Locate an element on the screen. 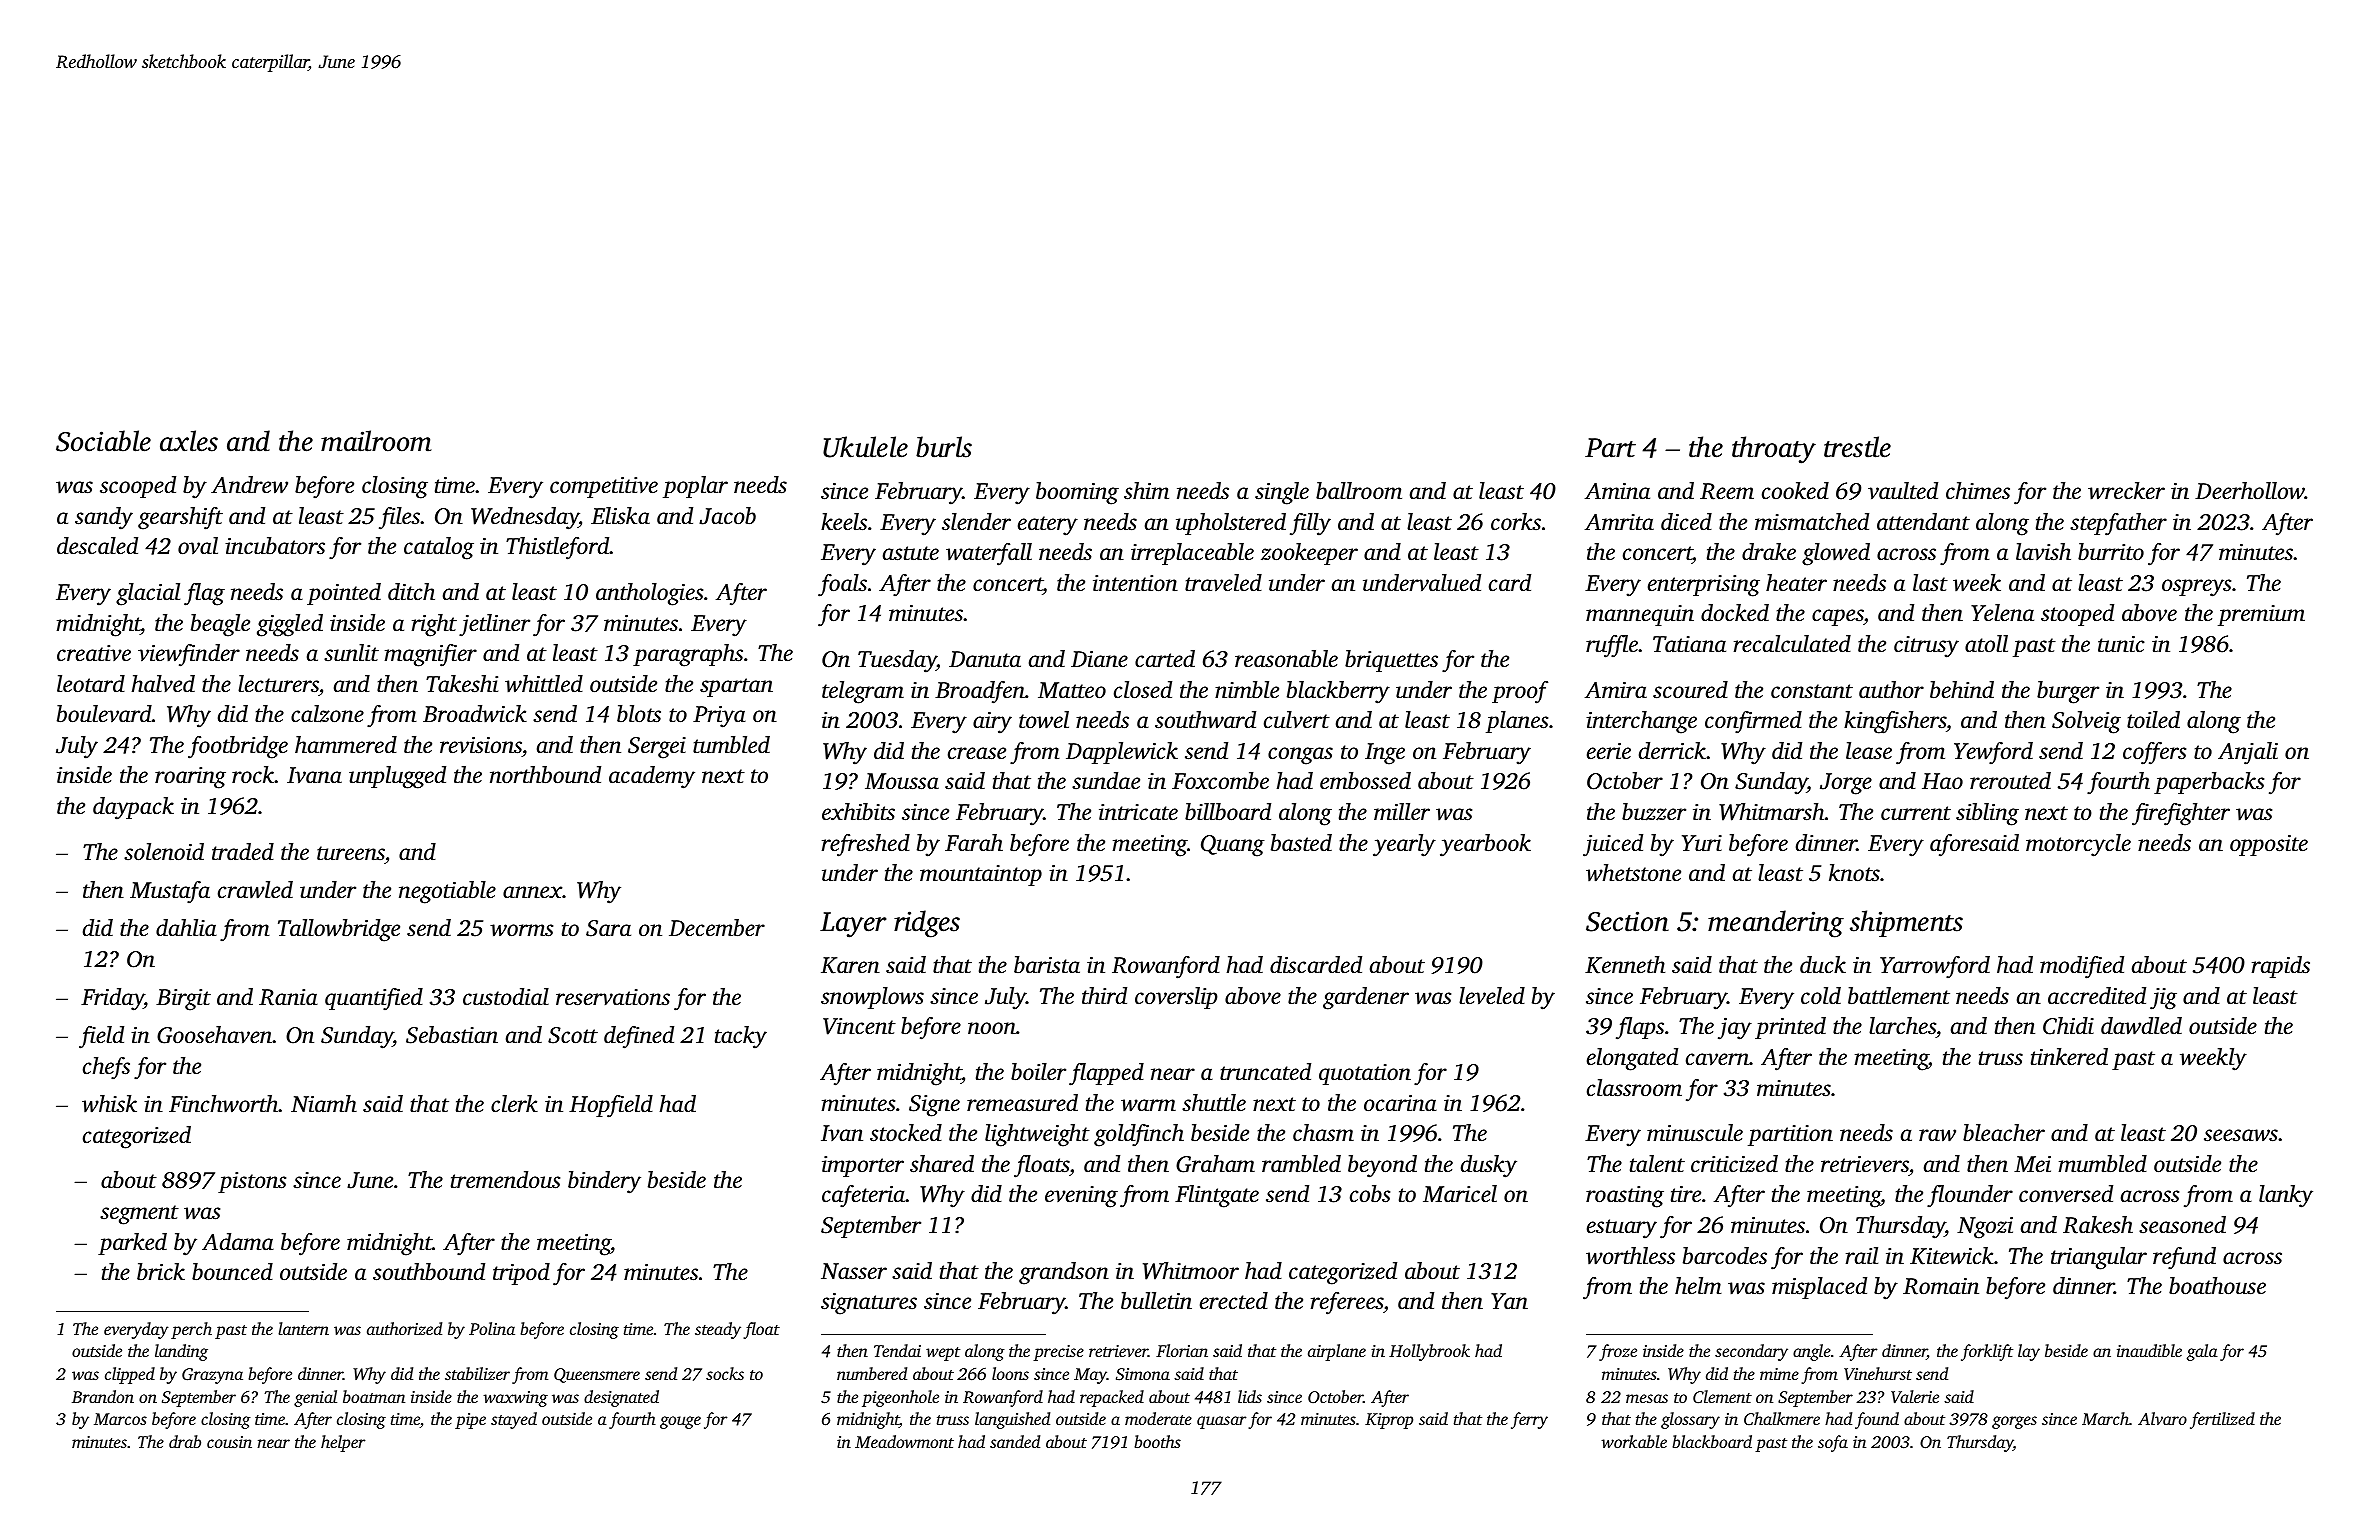 This screenshot has width=2380, height=1540. lavish is located at coordinates (2043, 552).
